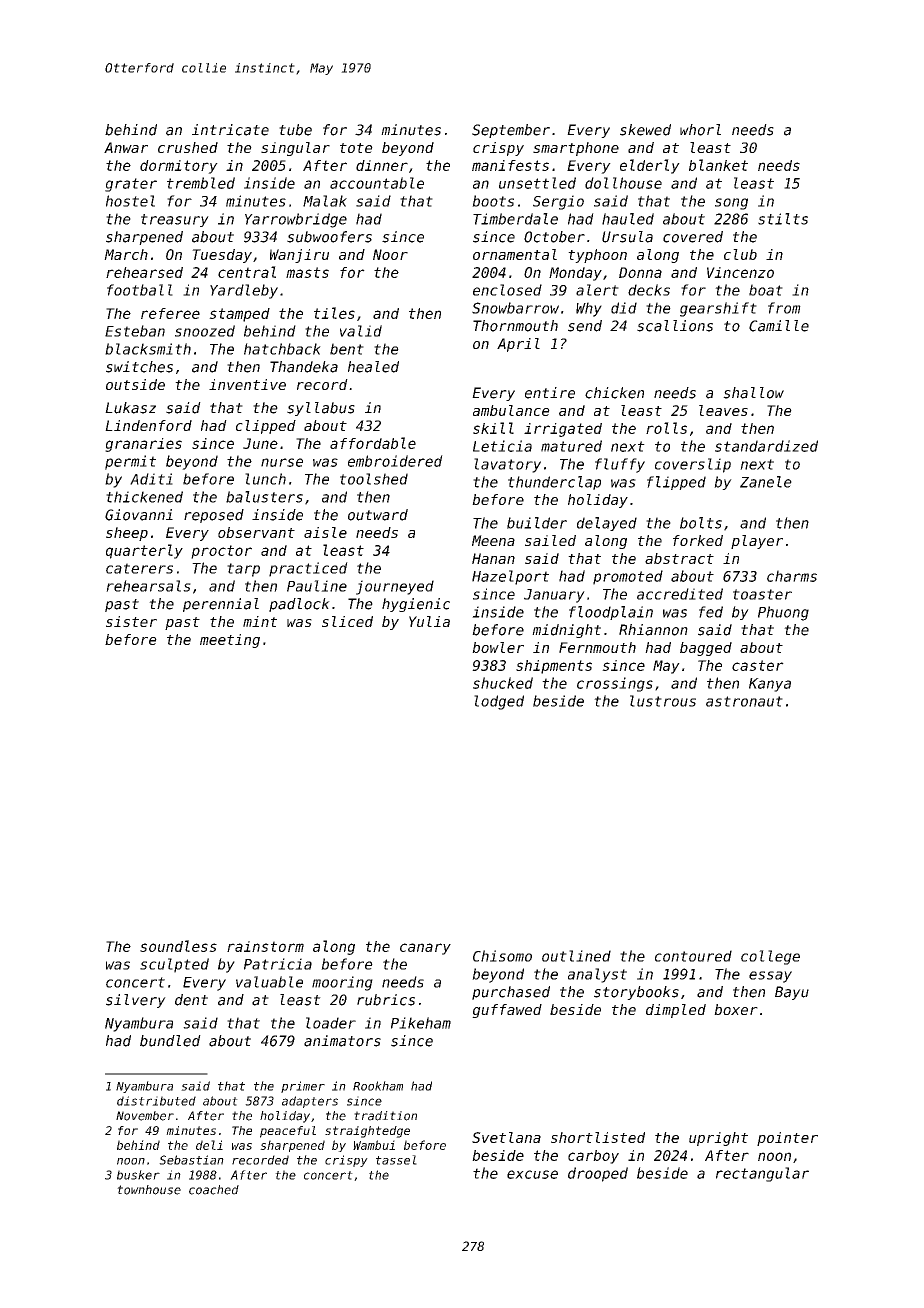 This screenshot has height=1308, width=924. What do you see at coordinates (698, 540) in the screenshot?
I see `forked` at bounding box center [698, 540].
